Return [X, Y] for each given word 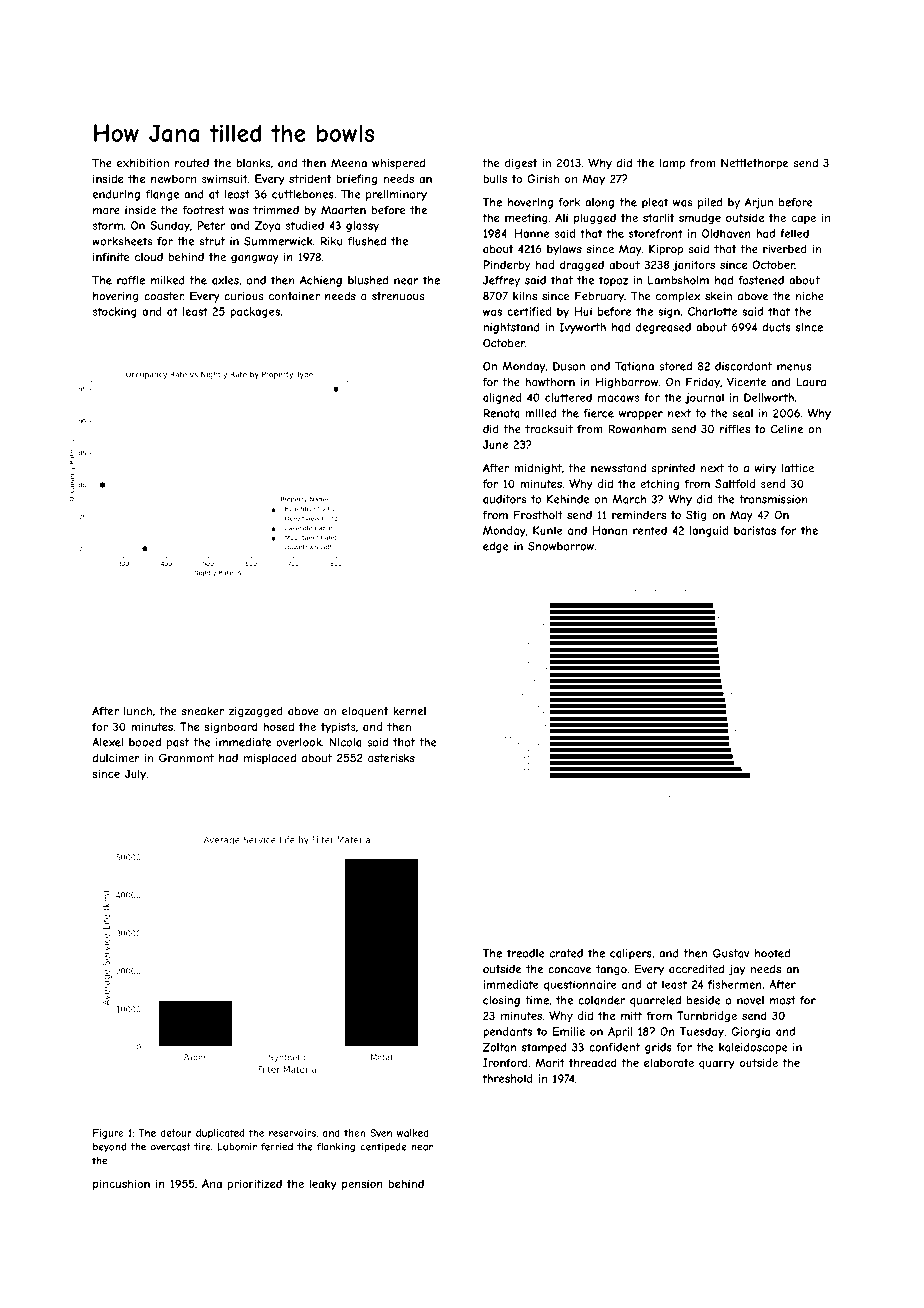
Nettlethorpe [754, 164]
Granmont [186, 758]
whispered [398, 164]
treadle [526, 953]
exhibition [143, 163]
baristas [755, 530]
